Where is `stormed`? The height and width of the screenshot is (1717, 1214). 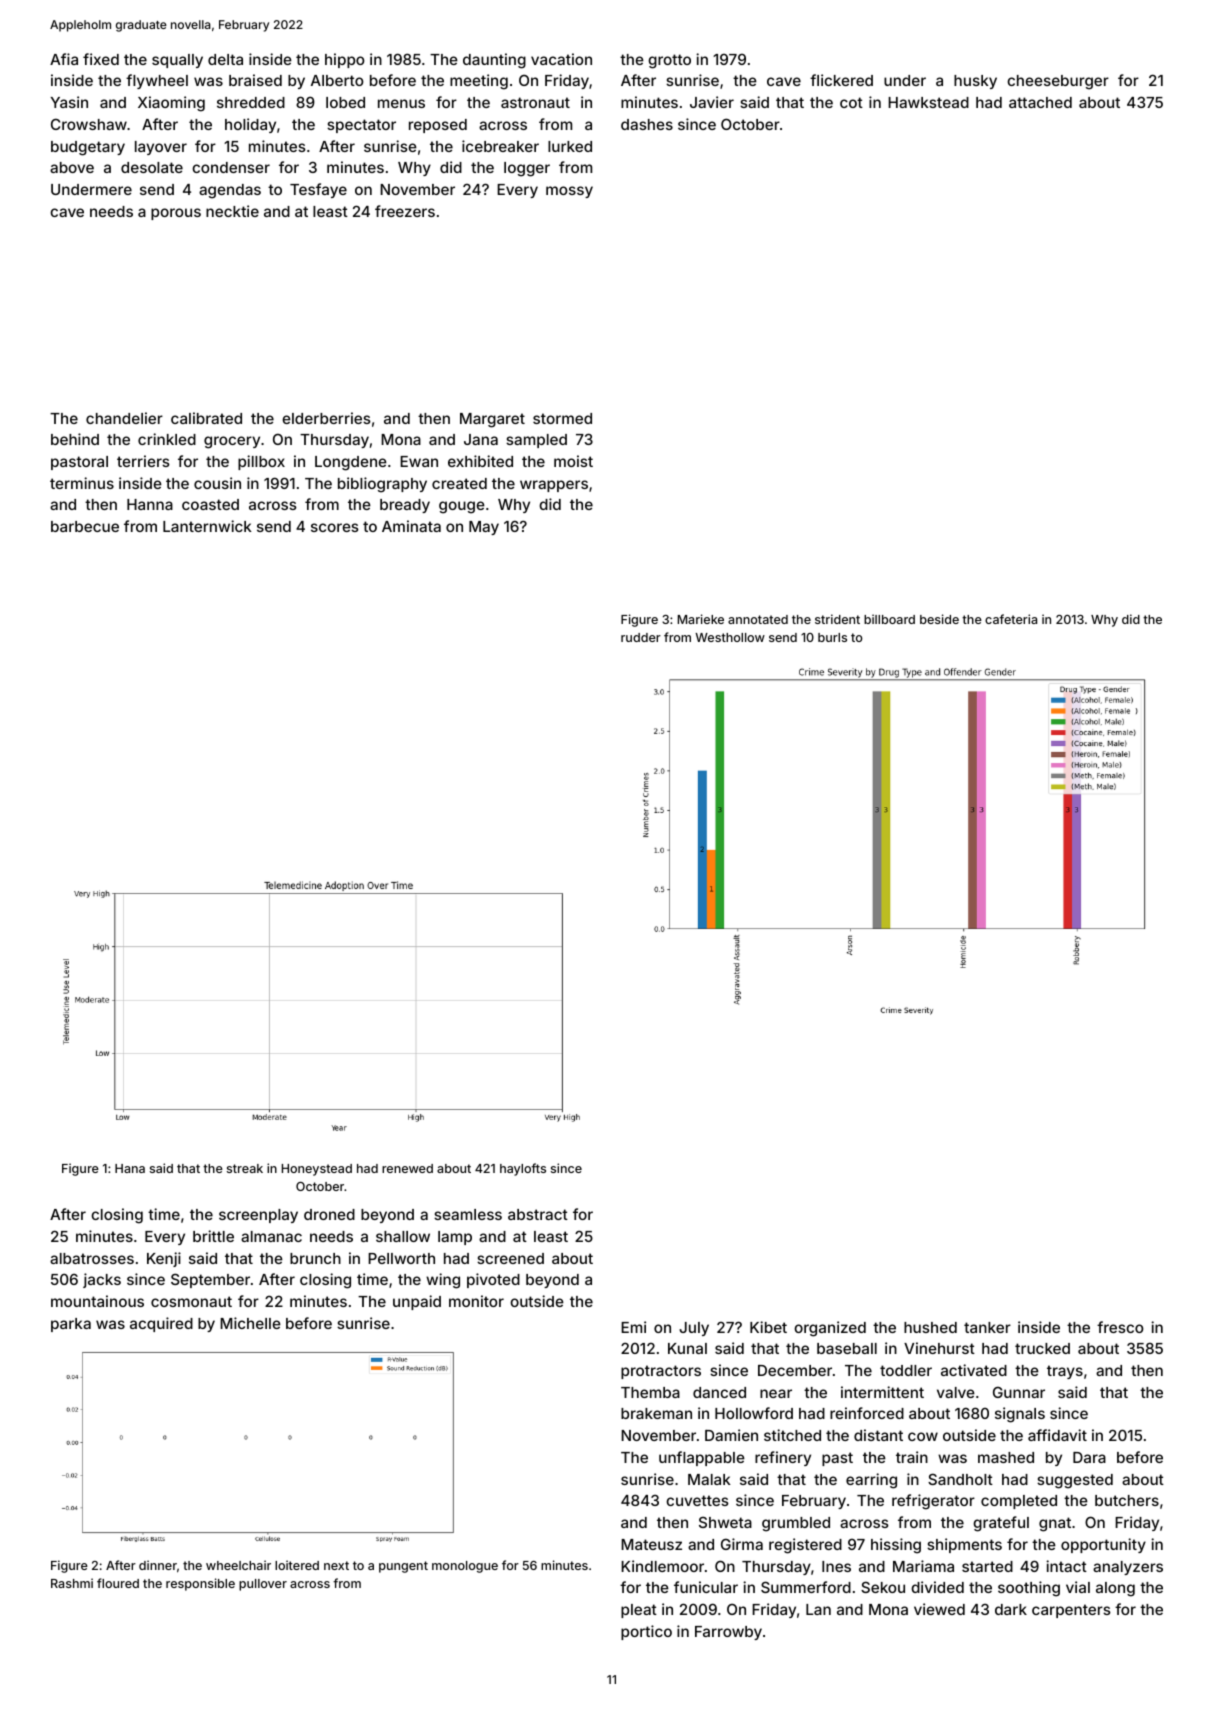
stormed is located at coordinates (562, 418).
